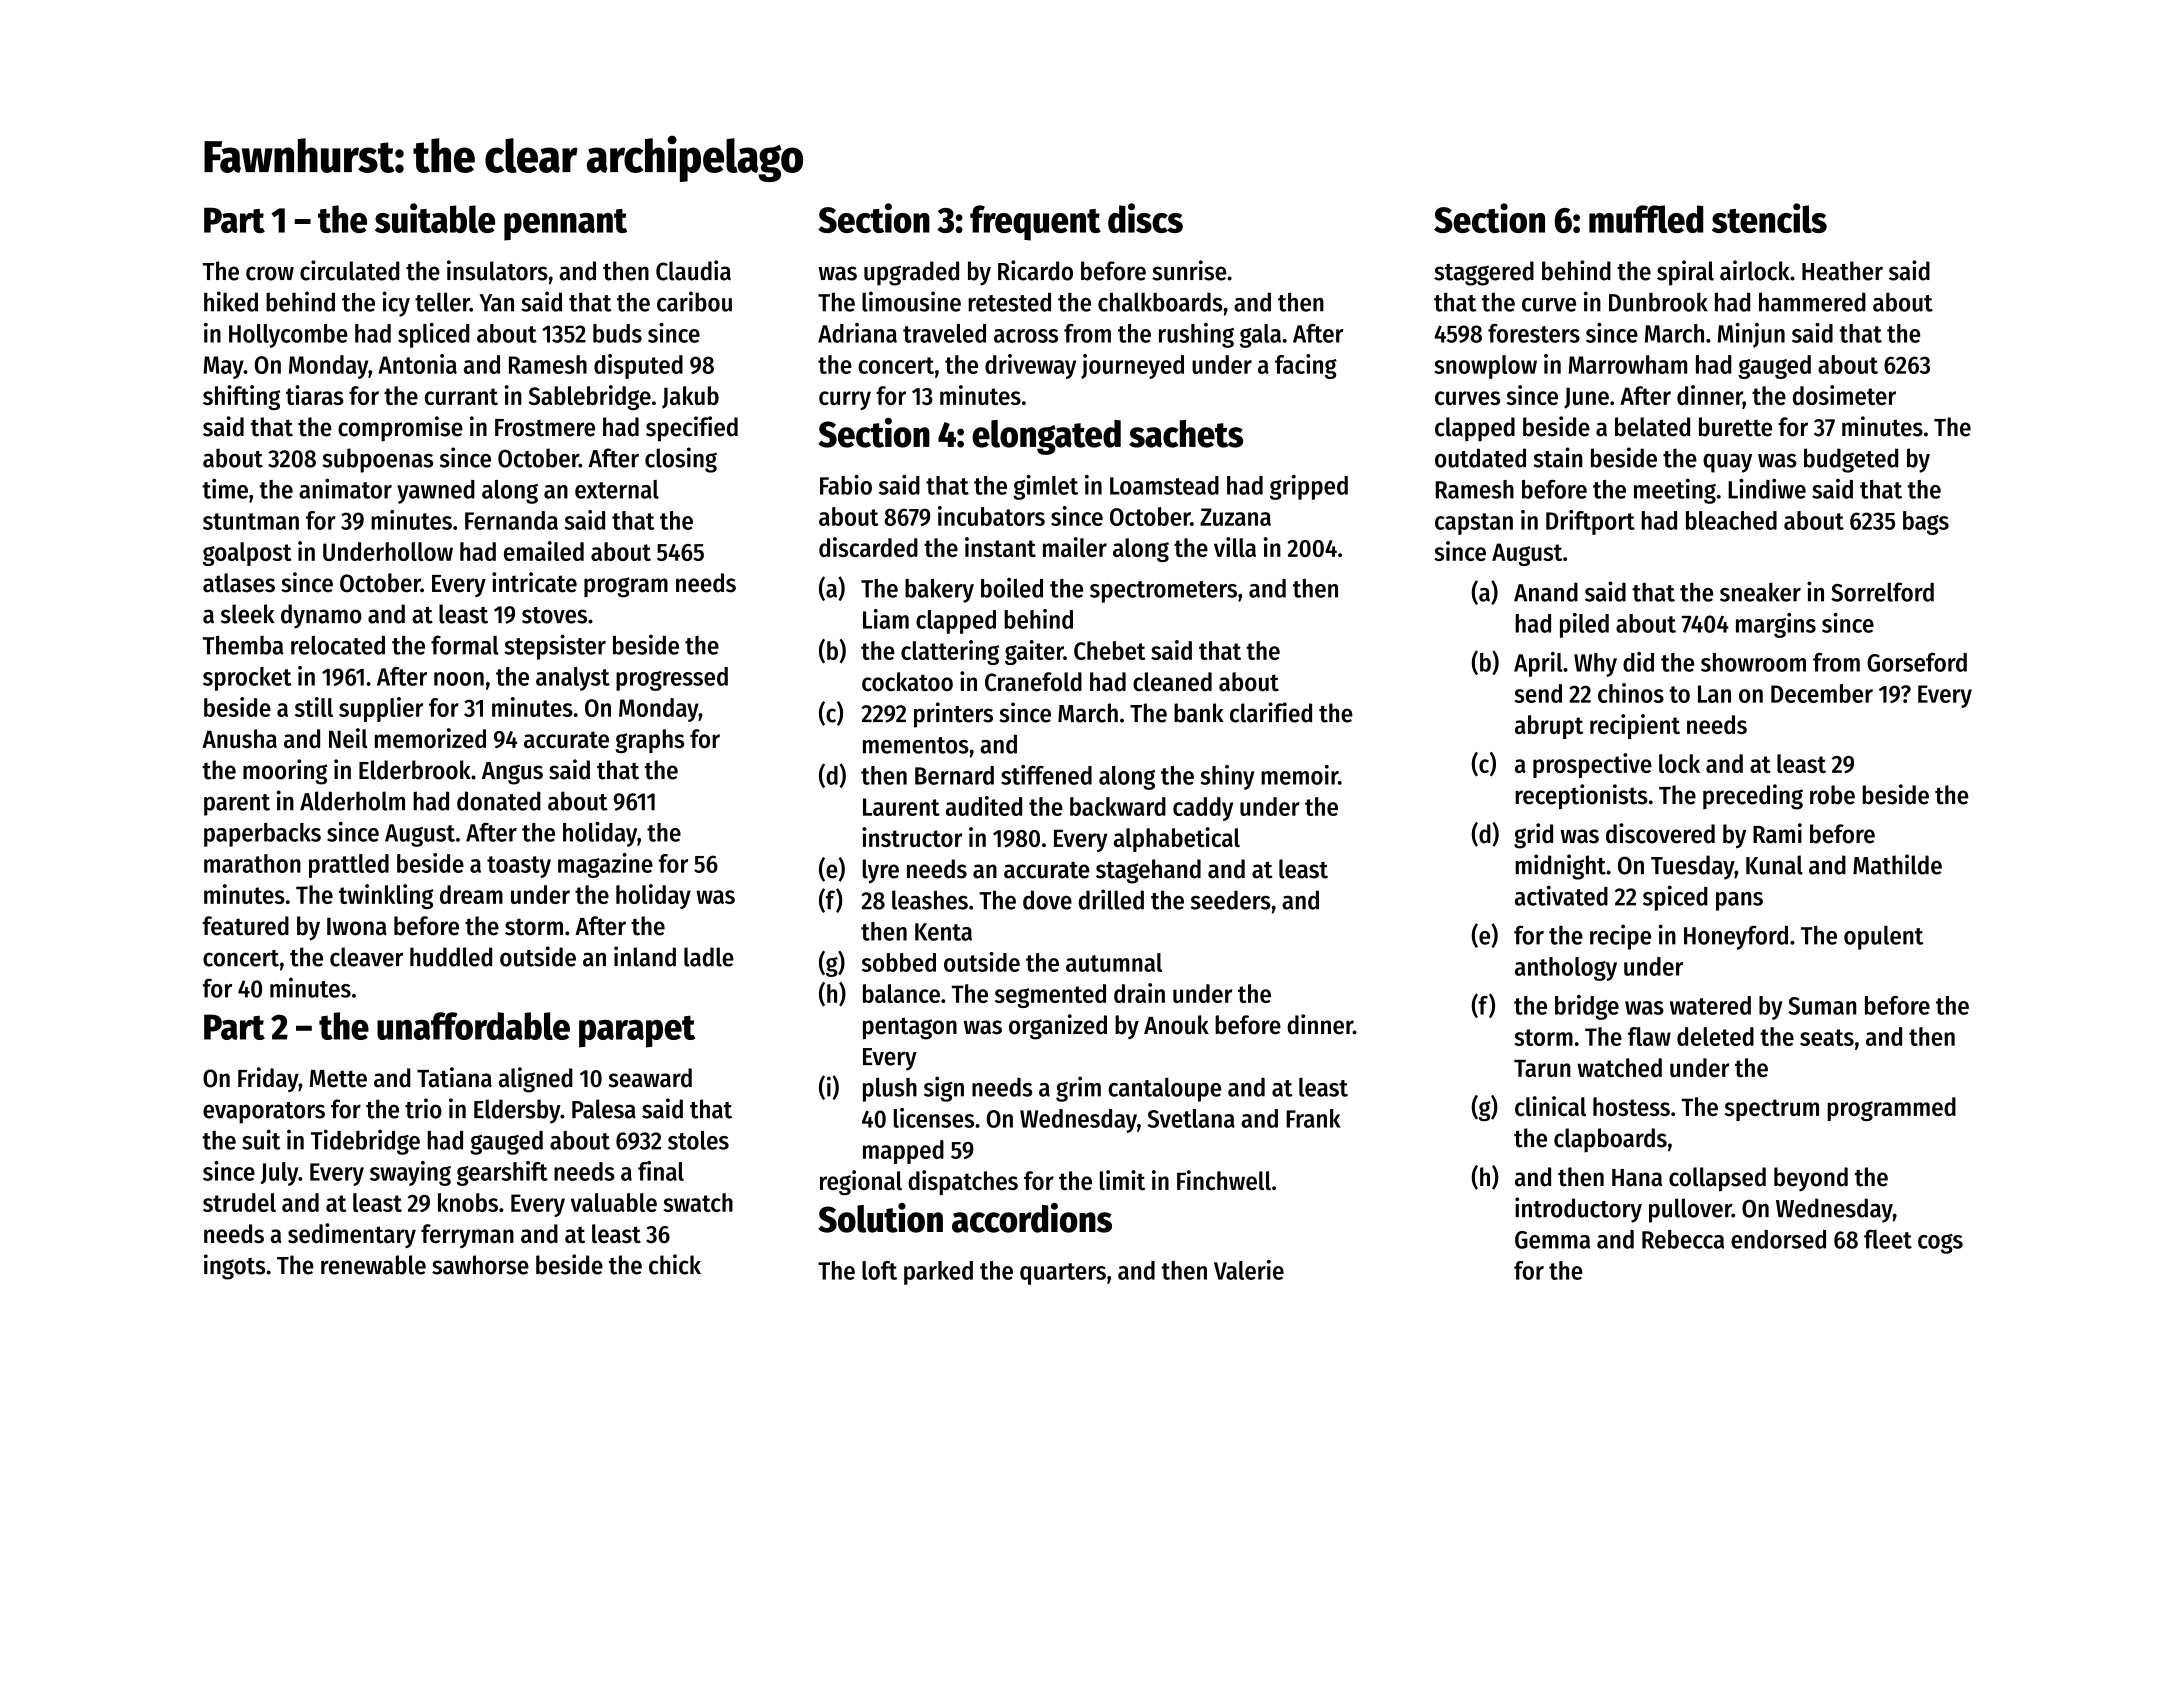 Image resolution: width=2178 pixels, height=1683 pixels. I want to click on stain, so click(1557, 457).
